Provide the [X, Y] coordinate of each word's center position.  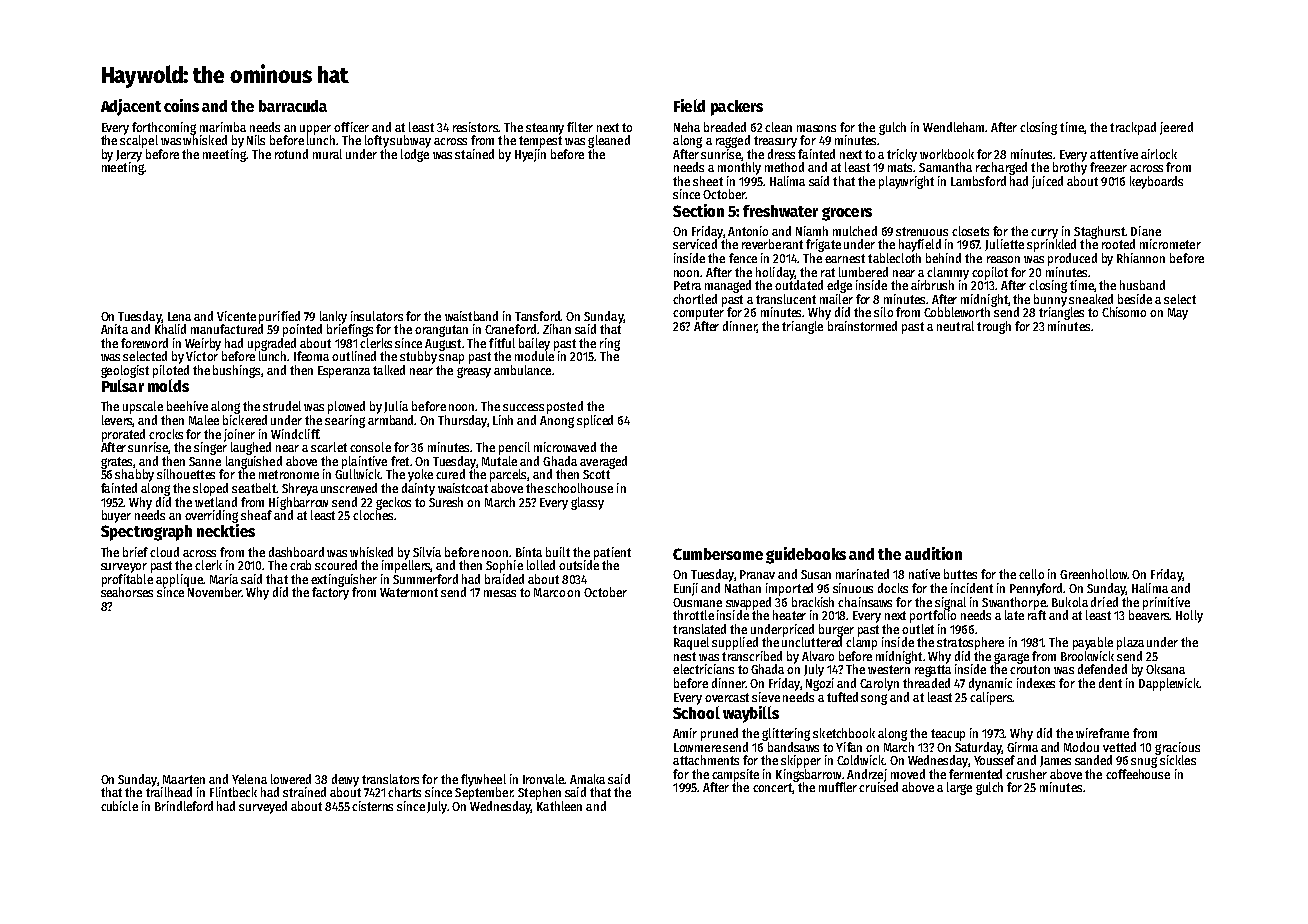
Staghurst [1099, 232]
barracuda [293, 106]
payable [1093, 643]
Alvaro [818, 656]
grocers [847, 214]
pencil [514, 448]
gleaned [609, 141]
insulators [377, 316]
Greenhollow [1093, 574]
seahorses [127, 592]
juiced [1047, 182]
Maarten [184, 779]
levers [117, 421]
